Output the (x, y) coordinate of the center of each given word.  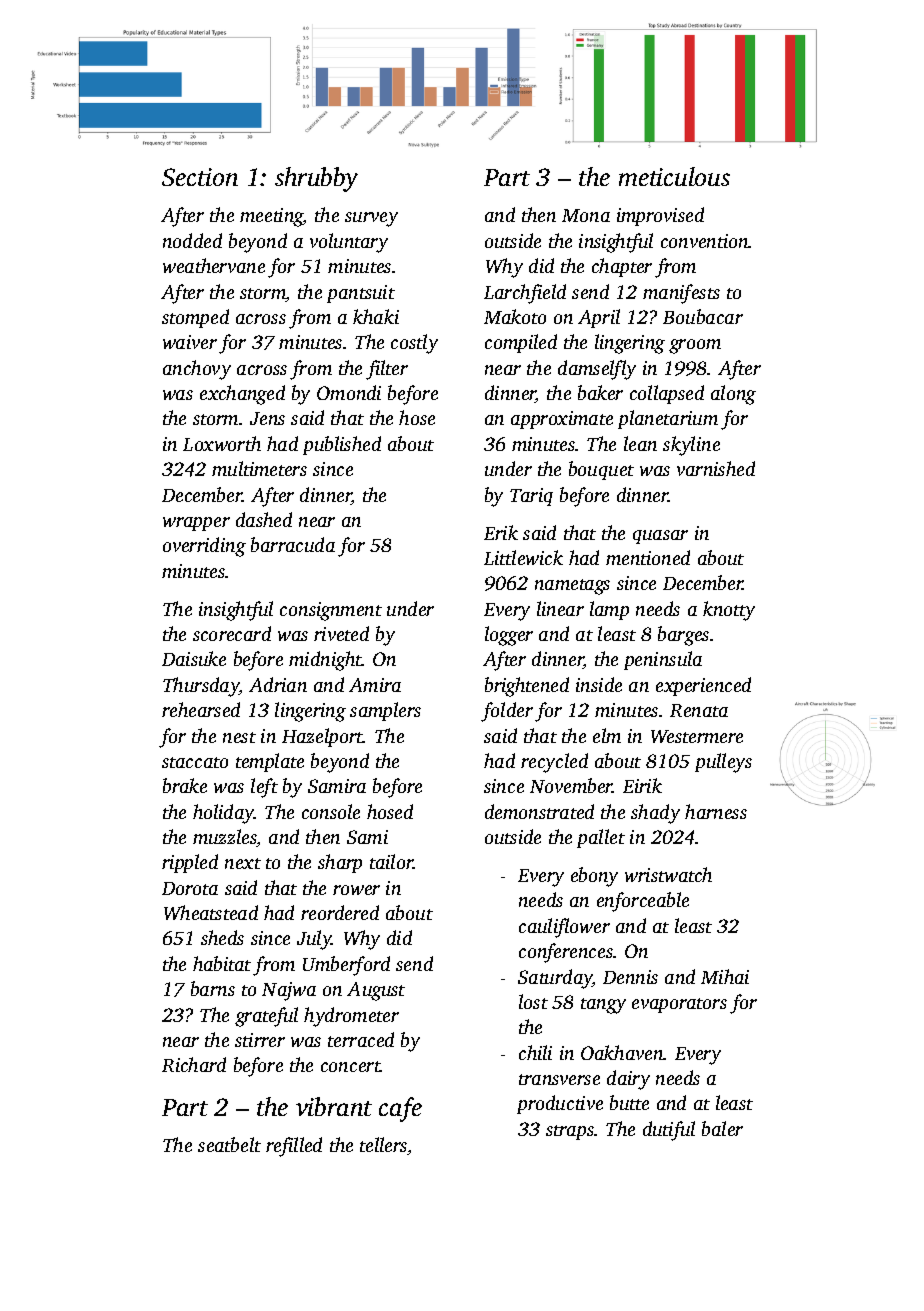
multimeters (259, 468)
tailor (391, 861)
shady (655, 814)
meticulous (674, 176)
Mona (586, 215)
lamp (609, 610)
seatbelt (229, 1144)
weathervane (214, 265)
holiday (223, 814)
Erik (501, 532)
